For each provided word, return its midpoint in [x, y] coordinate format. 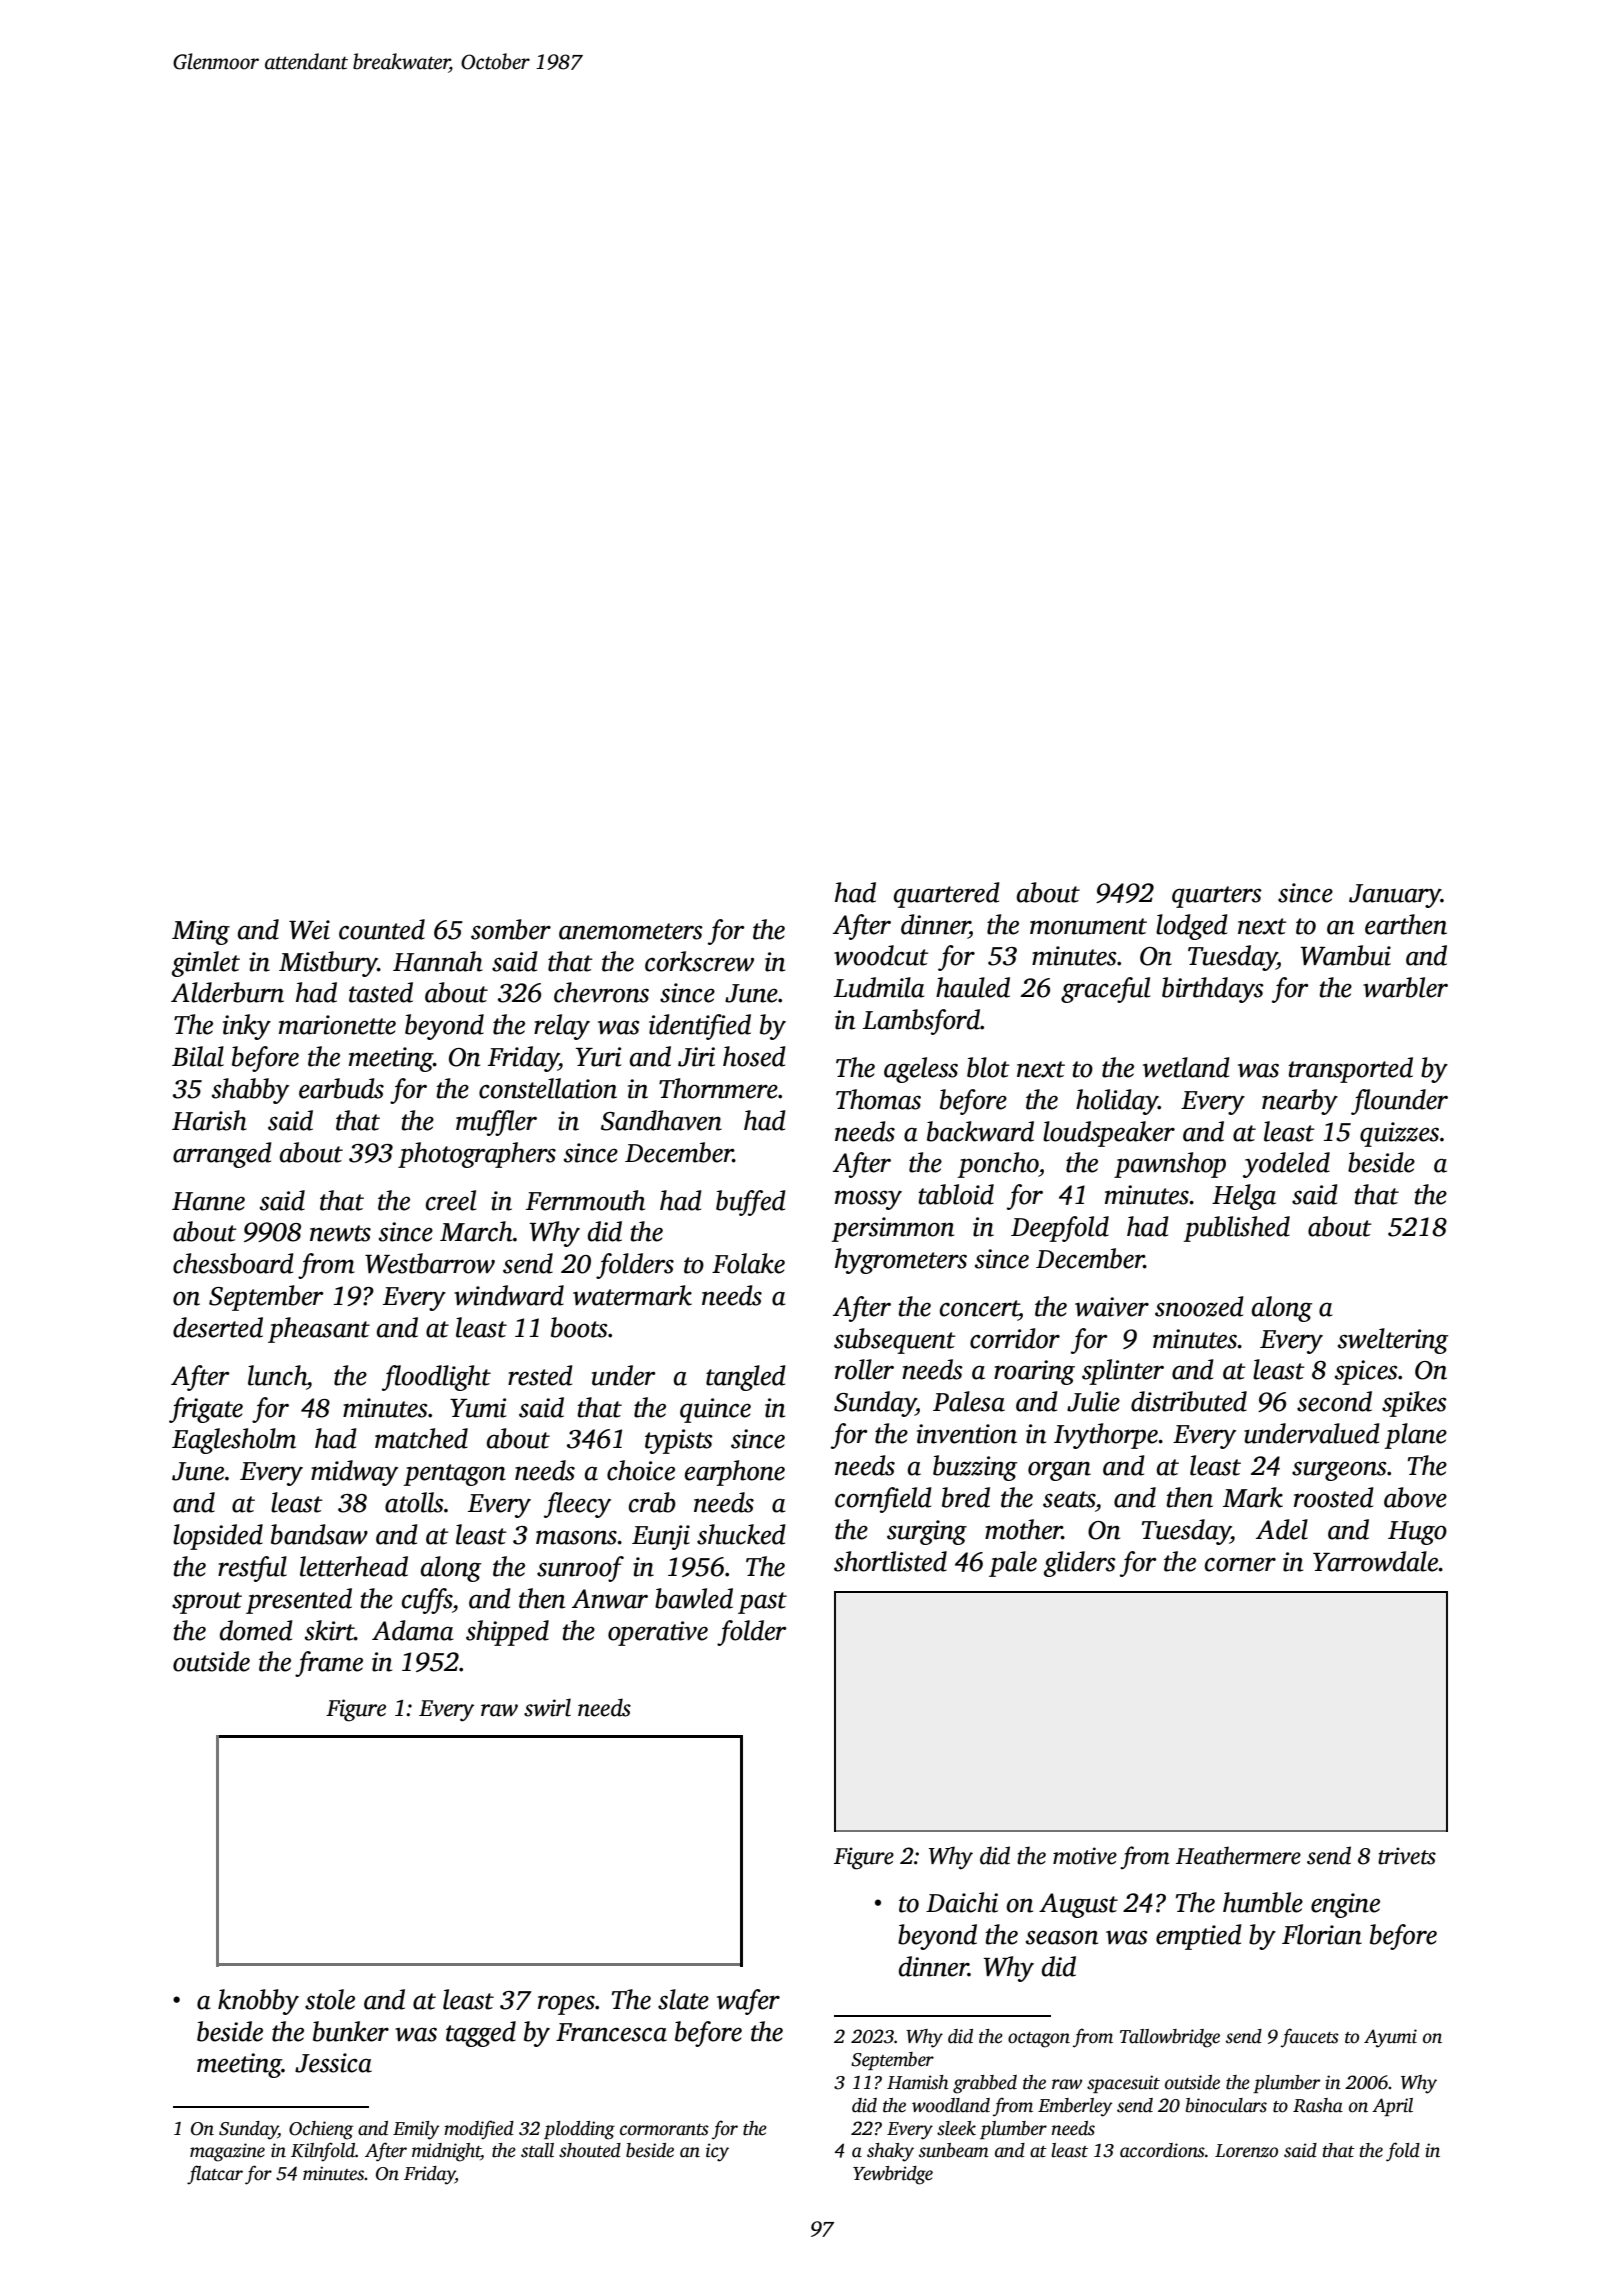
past [762, 1603]
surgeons [1339, 1471]
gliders [1080, 1564]
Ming [201, 932]
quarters [1217, 897]
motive [1085, 1856]
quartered [947, 895]
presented [299, 1601]
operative [658, 1633]
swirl [547, 1707]
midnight [446, 2152]
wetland [1186, 1067]
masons [576, 1537]
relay [562, 1027]
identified [700, 1027]
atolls [414, 1502]
